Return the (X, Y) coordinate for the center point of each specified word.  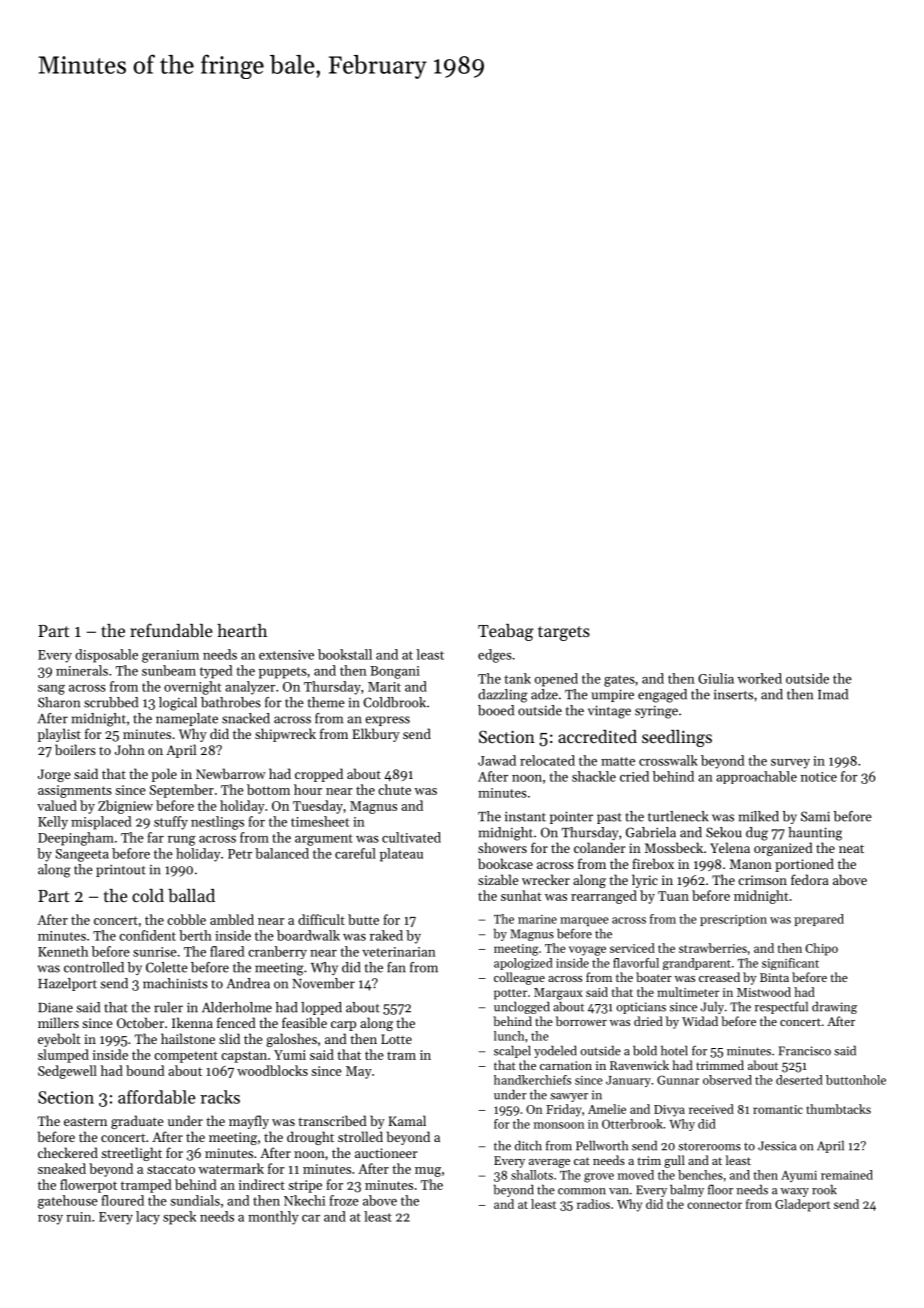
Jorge (54, 775)
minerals (82, 670)
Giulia (716, 678)
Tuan (673, 896)
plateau (401, 855)
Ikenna (192, 1022)
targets (564, 633)
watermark (231, 1168)
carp (343, 1026)
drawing (834, 1008)
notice (819, 777)
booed (496, 710)
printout (121, 870)
